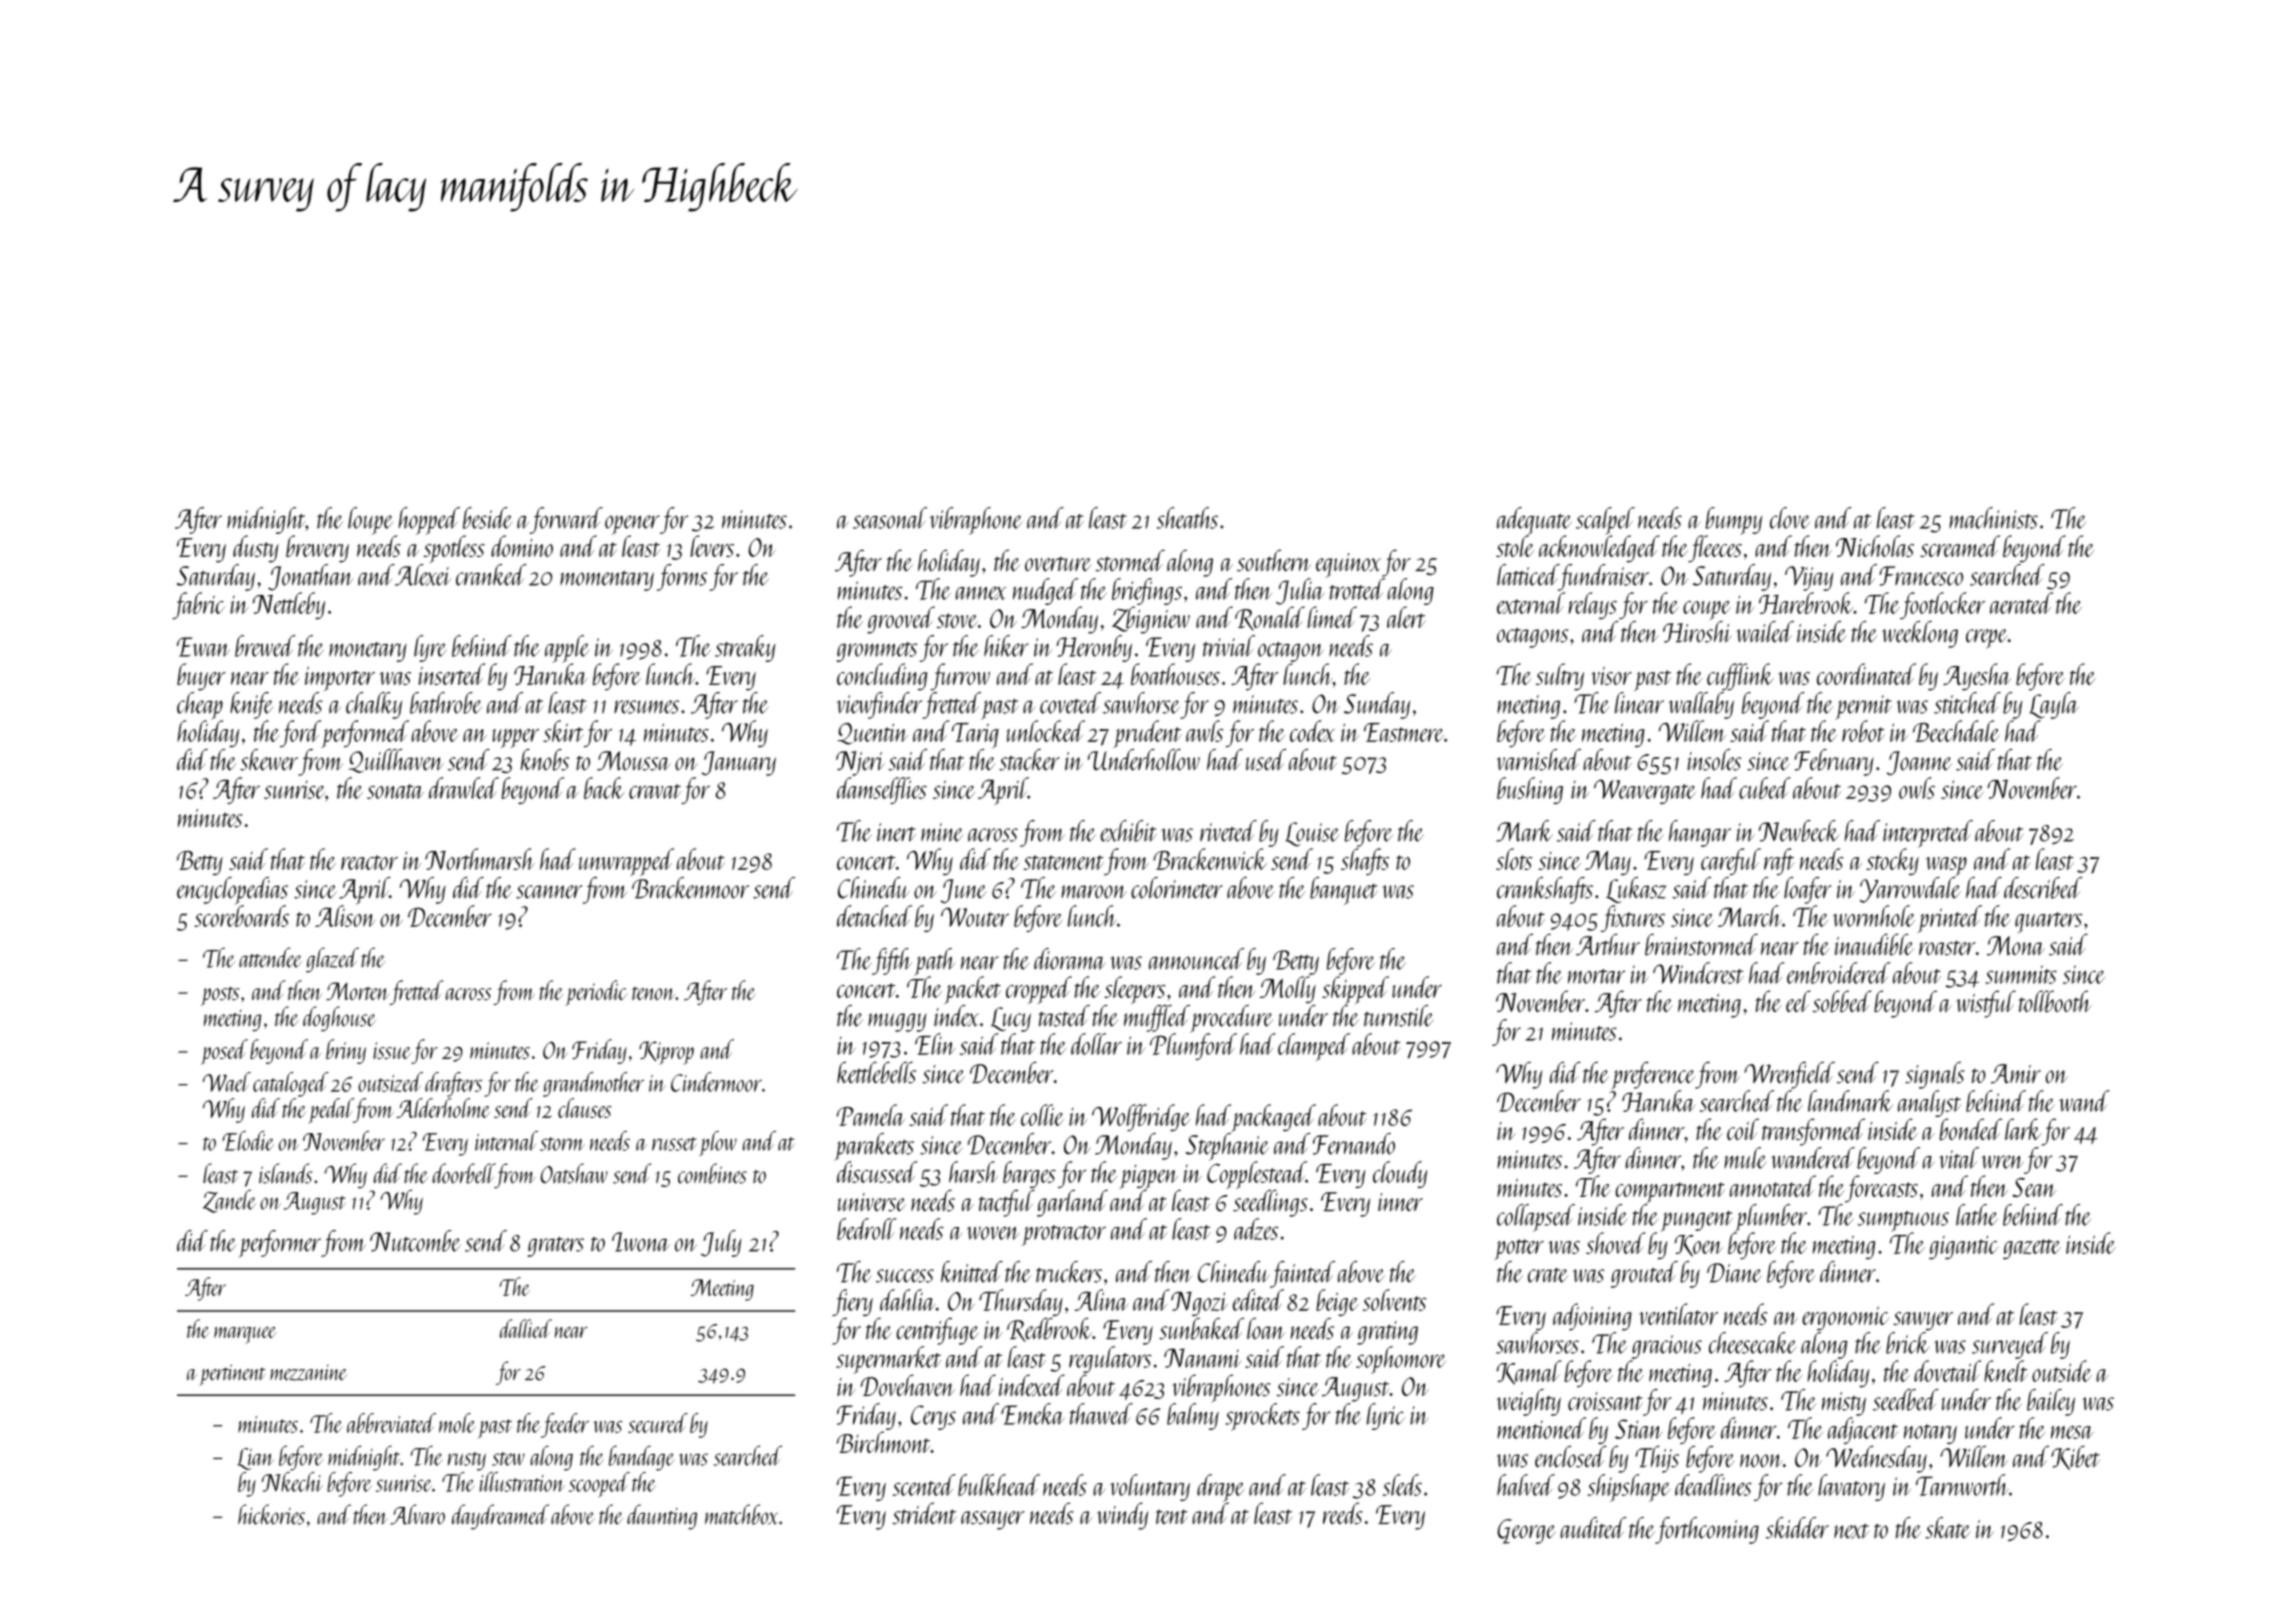 The image size is (2292, 1620). I want to click on clove, so click(1790, 518).
